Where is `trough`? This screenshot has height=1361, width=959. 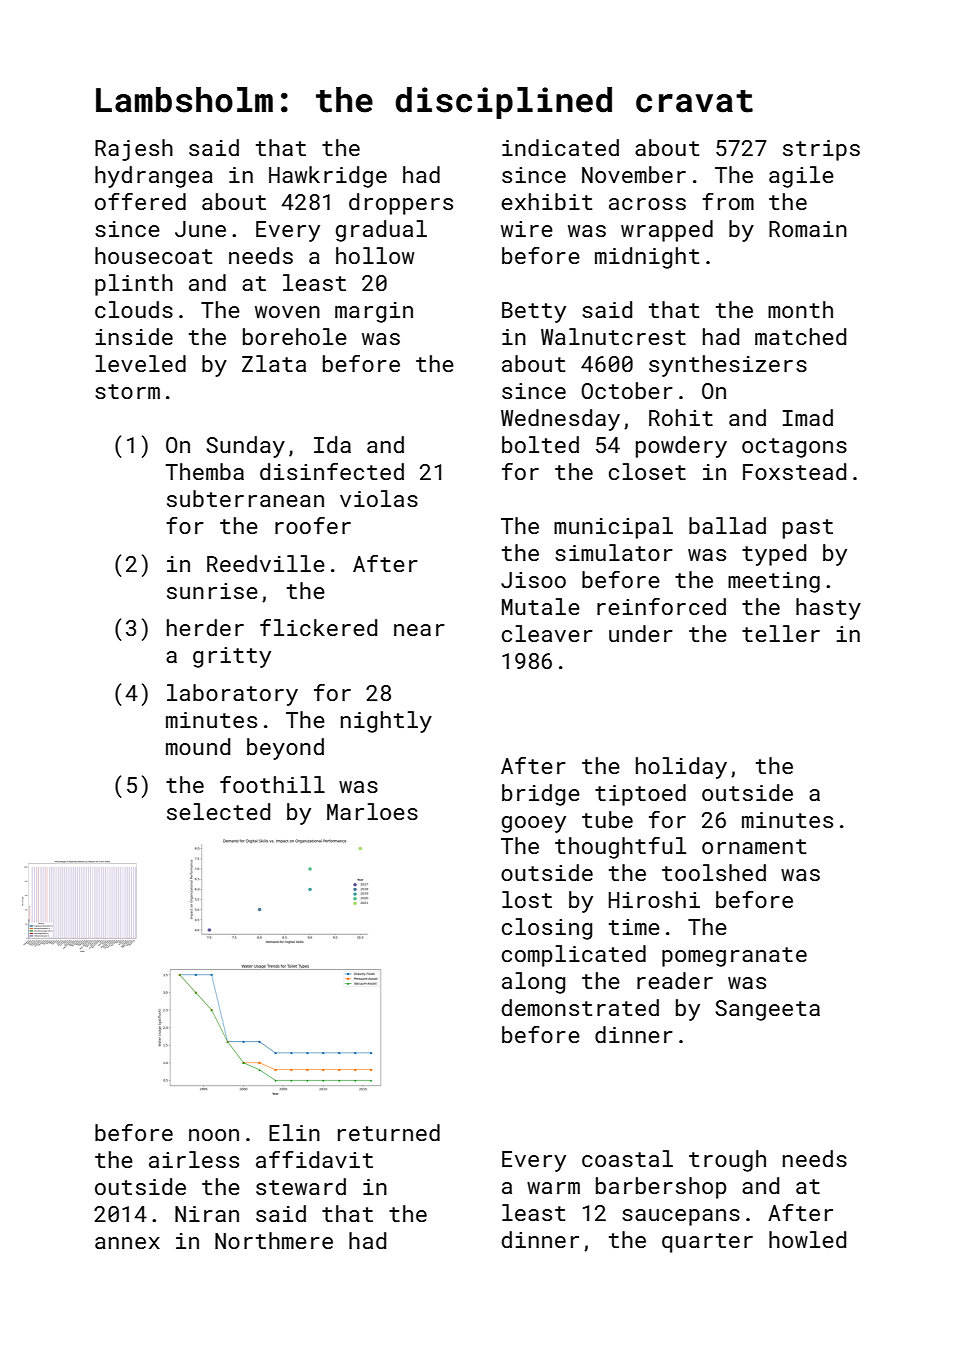 trough is located at coordinates (727, 1161).
